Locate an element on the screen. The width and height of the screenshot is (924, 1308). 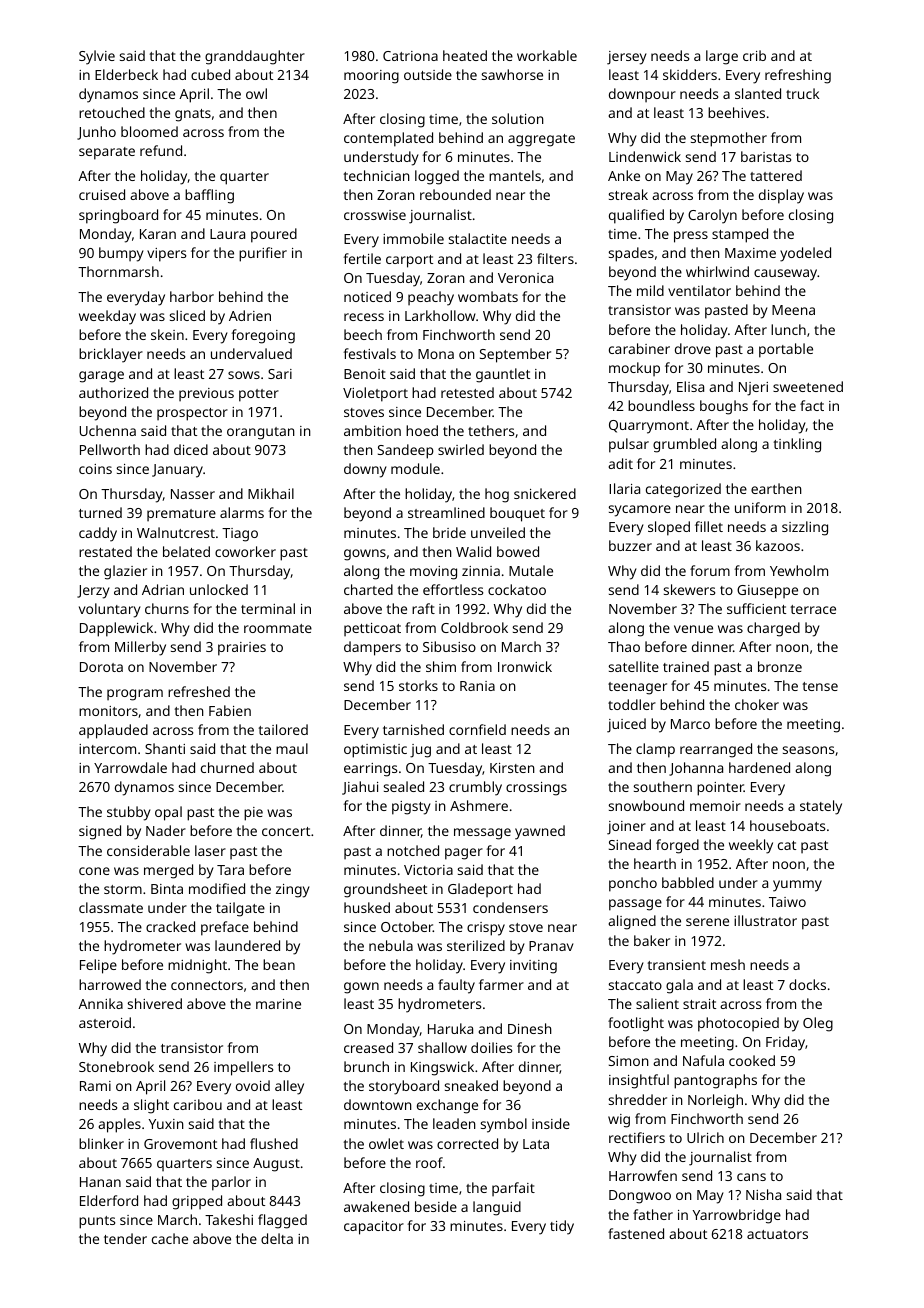
diced is located at coordinates (191, 449).
